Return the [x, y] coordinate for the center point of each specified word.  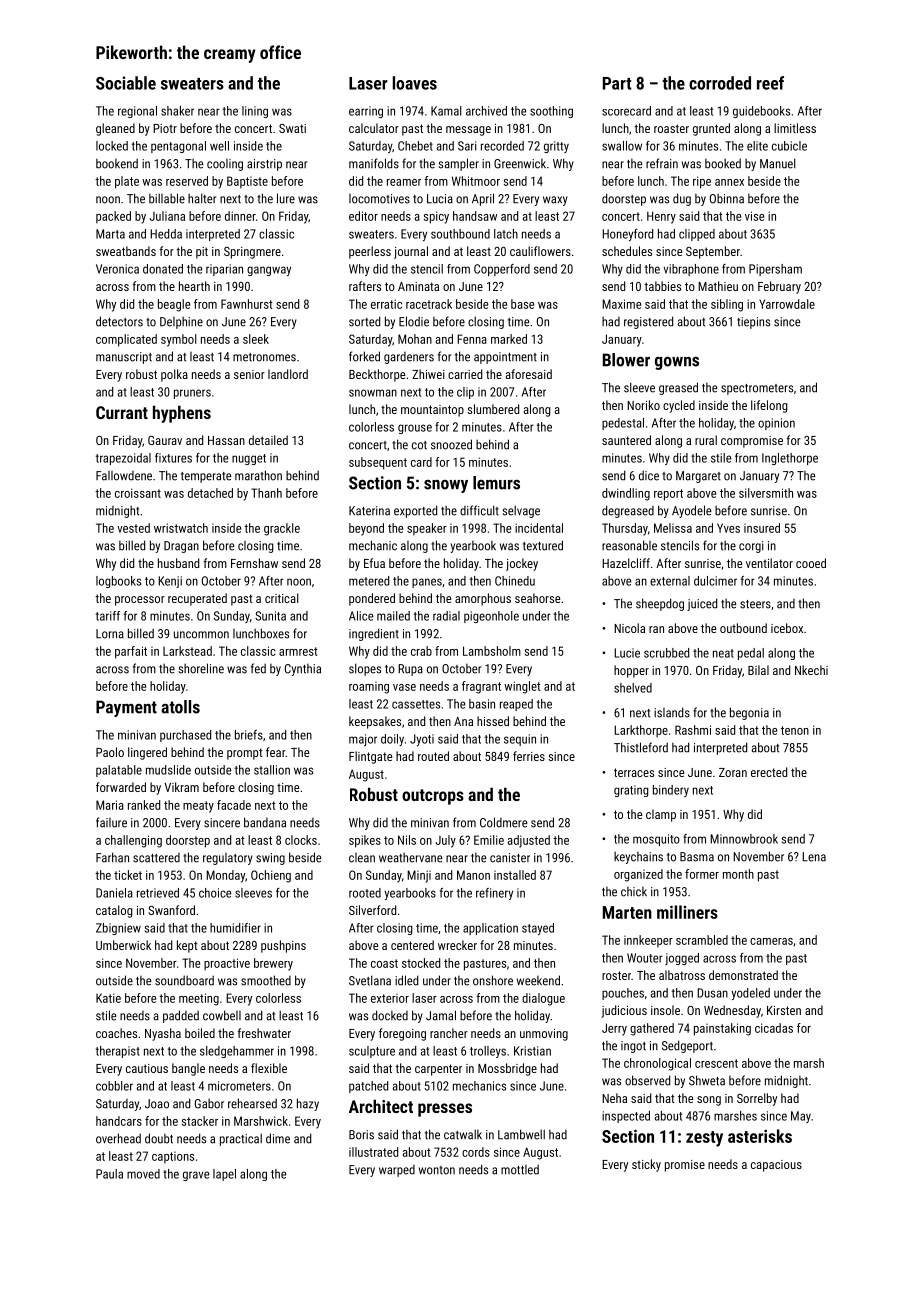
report [668, 495]
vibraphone [691, 270]
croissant [138, 493]
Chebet [415, 146]
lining [255, 112]
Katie [108, 998]
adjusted [529, 841]
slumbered [493, 409]
